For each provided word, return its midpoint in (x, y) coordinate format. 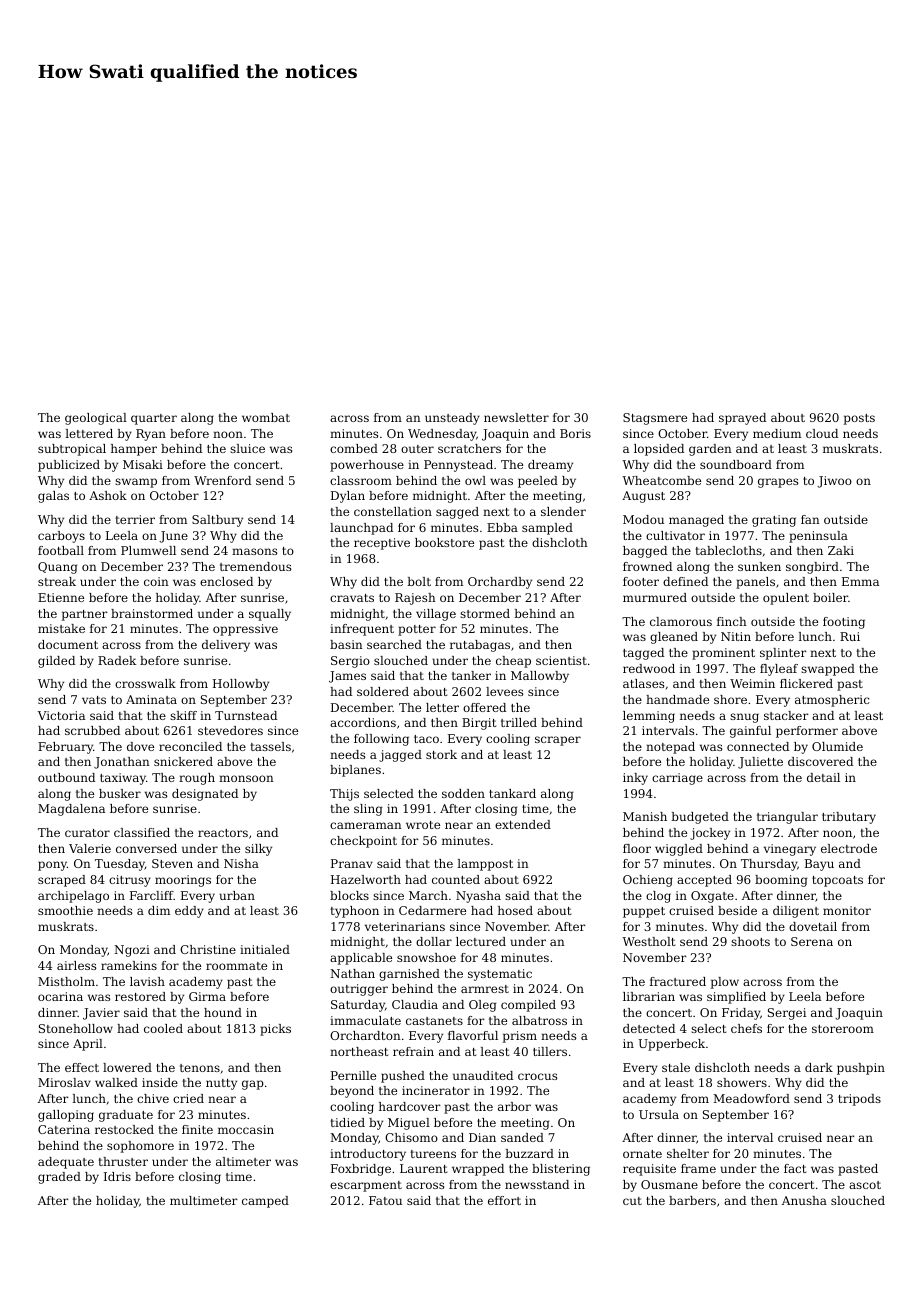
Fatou (385, 1200)
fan (810, 519)
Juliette (760, 763)
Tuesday (120, 865)
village (436, 615)
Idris (117, 1176)
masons (254, 551)
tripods (859, 1100)
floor (637, 848)
